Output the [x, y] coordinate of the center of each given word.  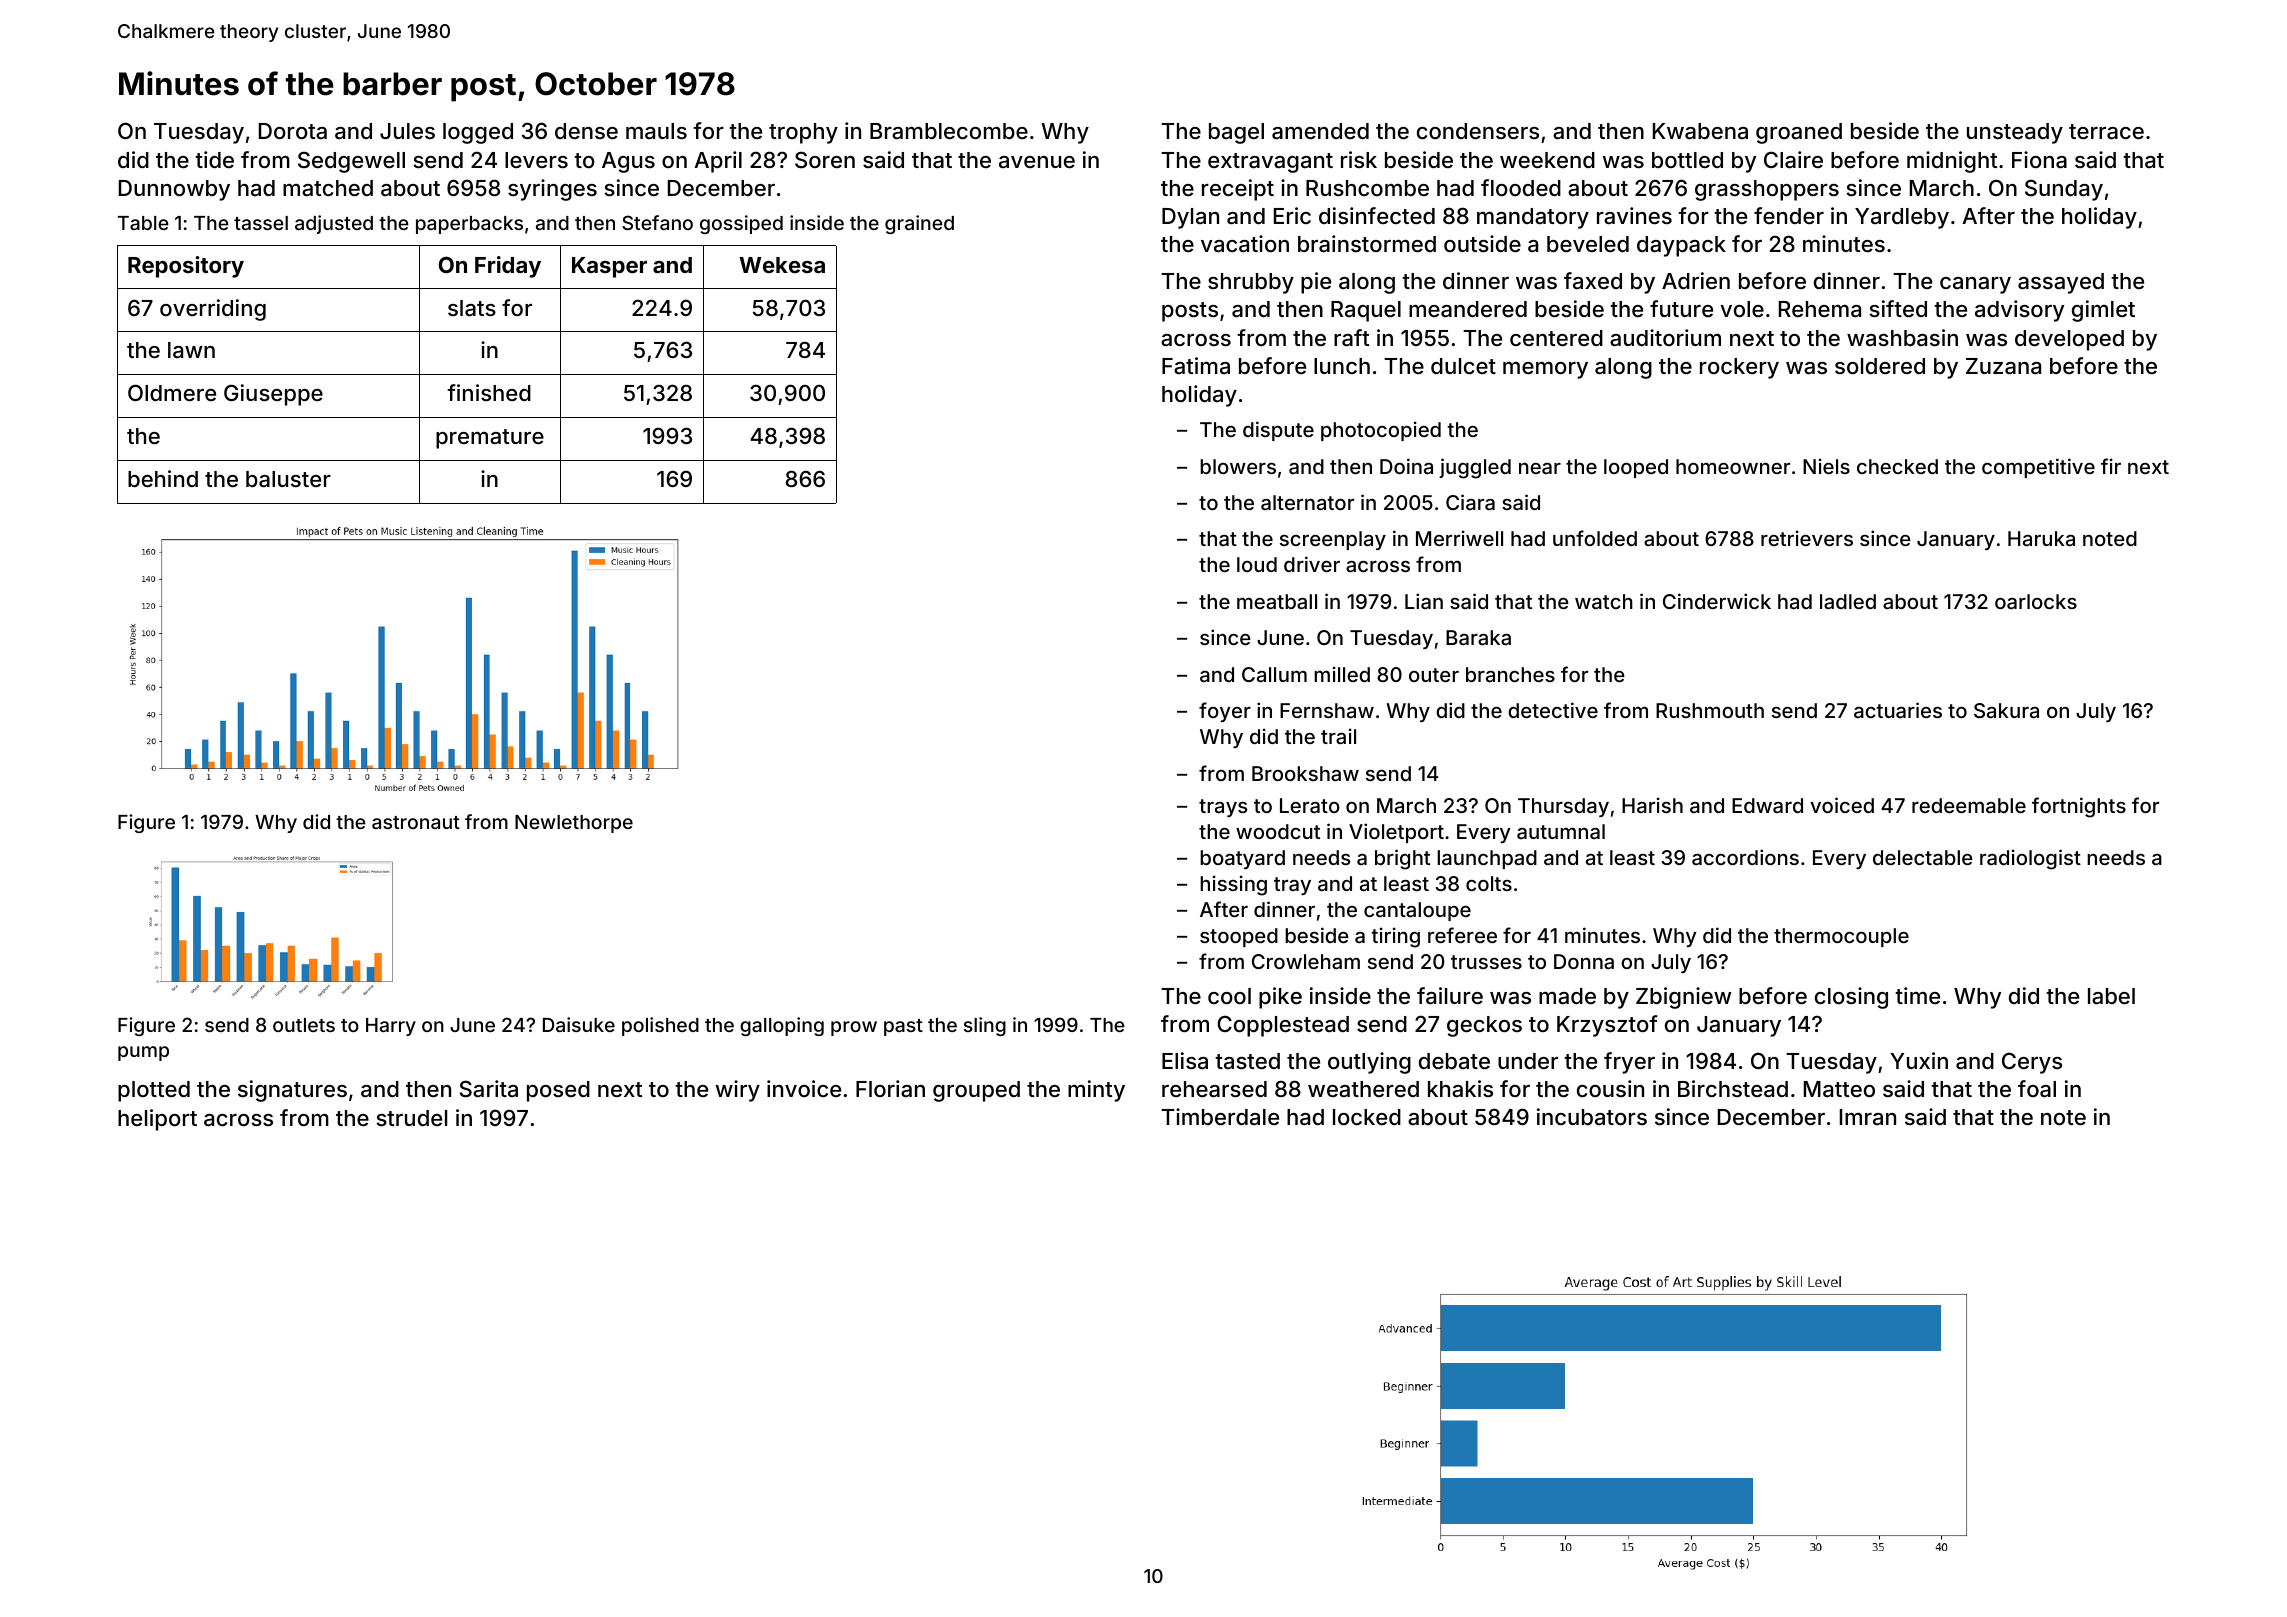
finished [489, 392]
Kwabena [1700, 131]
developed [2069, 340]
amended [1320, 131]
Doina [1406, 466]
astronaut [416, 822]
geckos [1484, 1026]
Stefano [657, 222]
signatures [292, 1091]
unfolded [1595, 538]
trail [1338, 736]
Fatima [1196, 366]
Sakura [2006, 710]
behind [163, 478]
